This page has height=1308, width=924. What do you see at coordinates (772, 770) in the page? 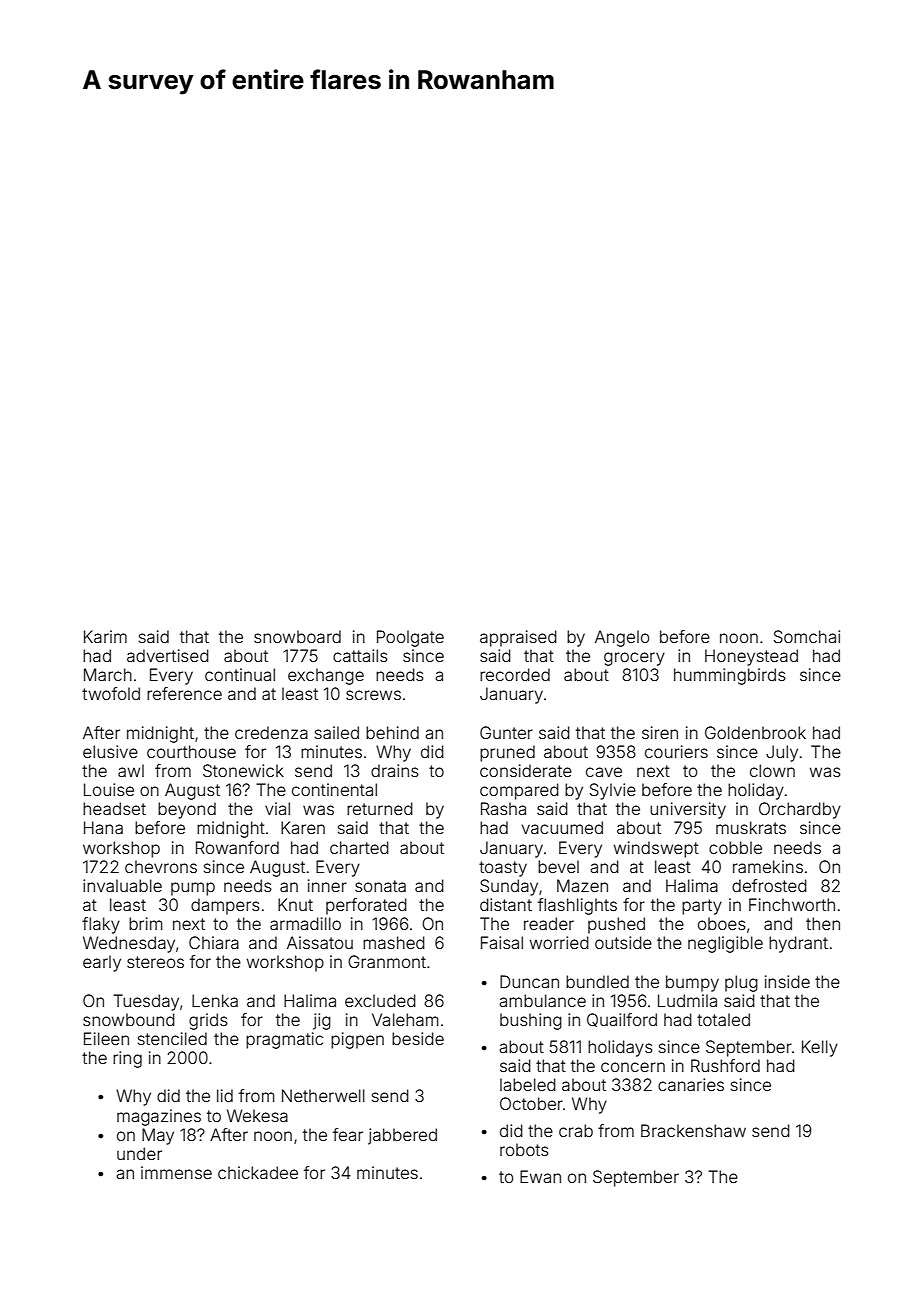
I see `clown` at bounding box center [772, 770].
